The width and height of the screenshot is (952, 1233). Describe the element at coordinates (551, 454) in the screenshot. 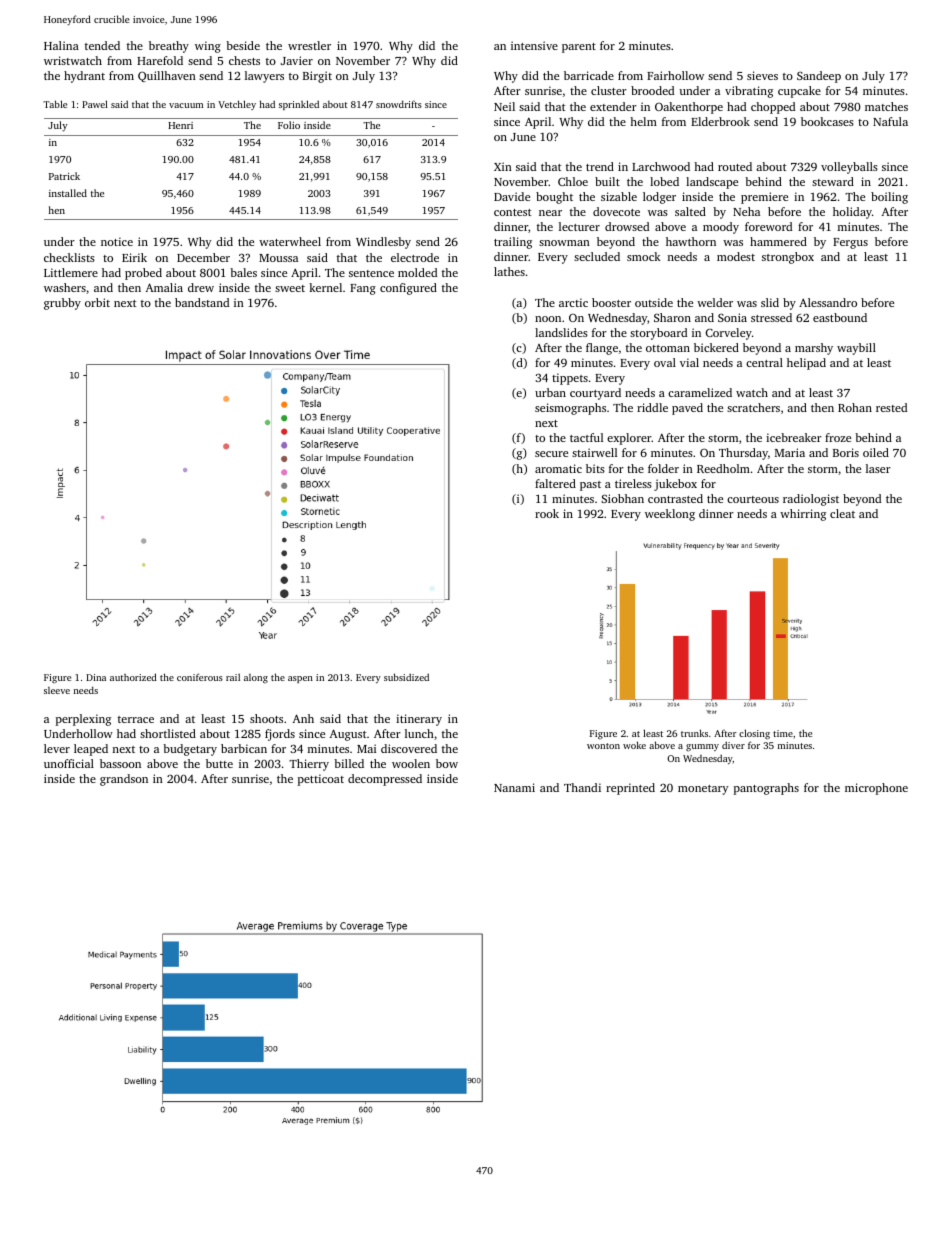

I see `secure` at that location.
